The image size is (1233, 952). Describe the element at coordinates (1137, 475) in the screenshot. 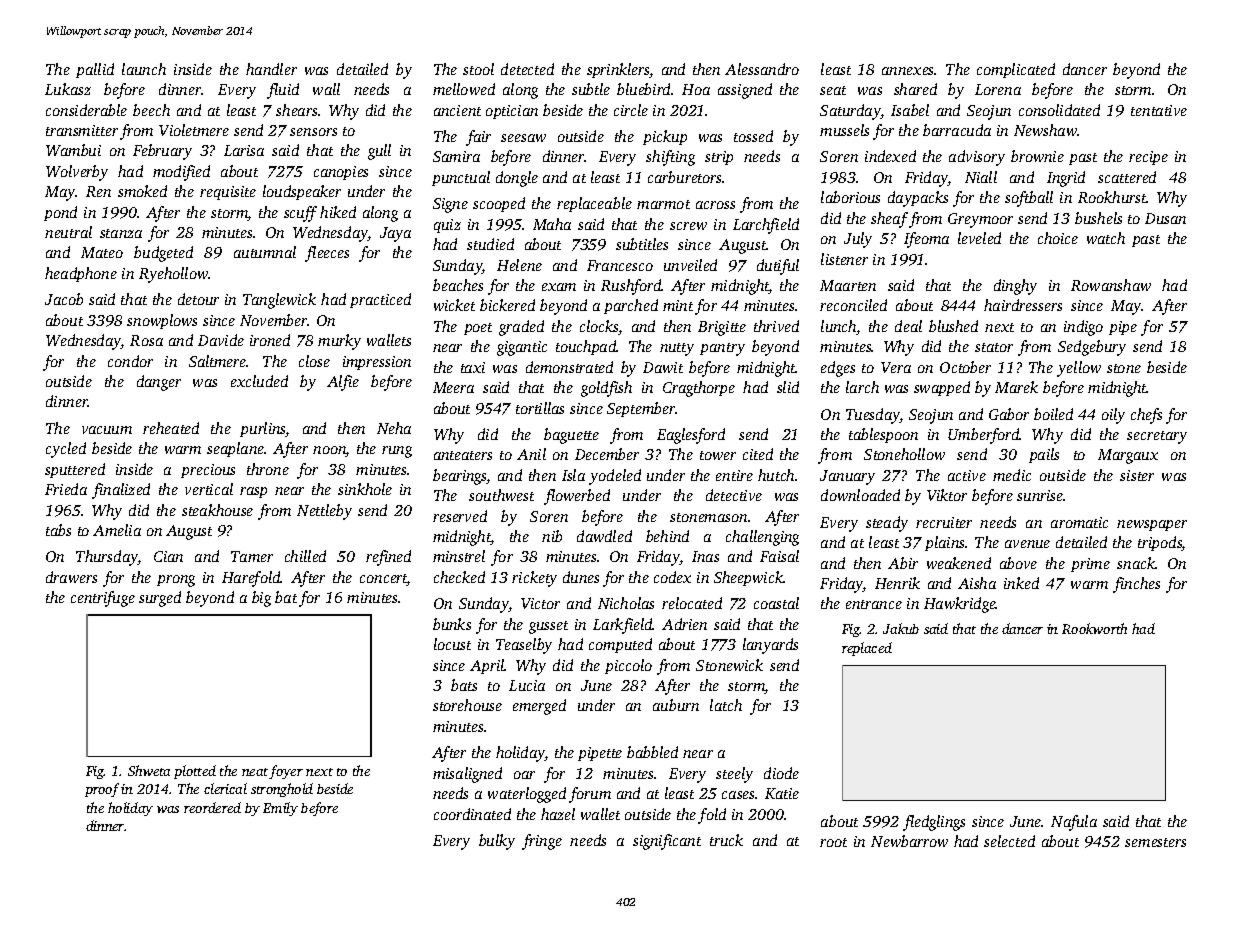

I see `sister` at that location.
